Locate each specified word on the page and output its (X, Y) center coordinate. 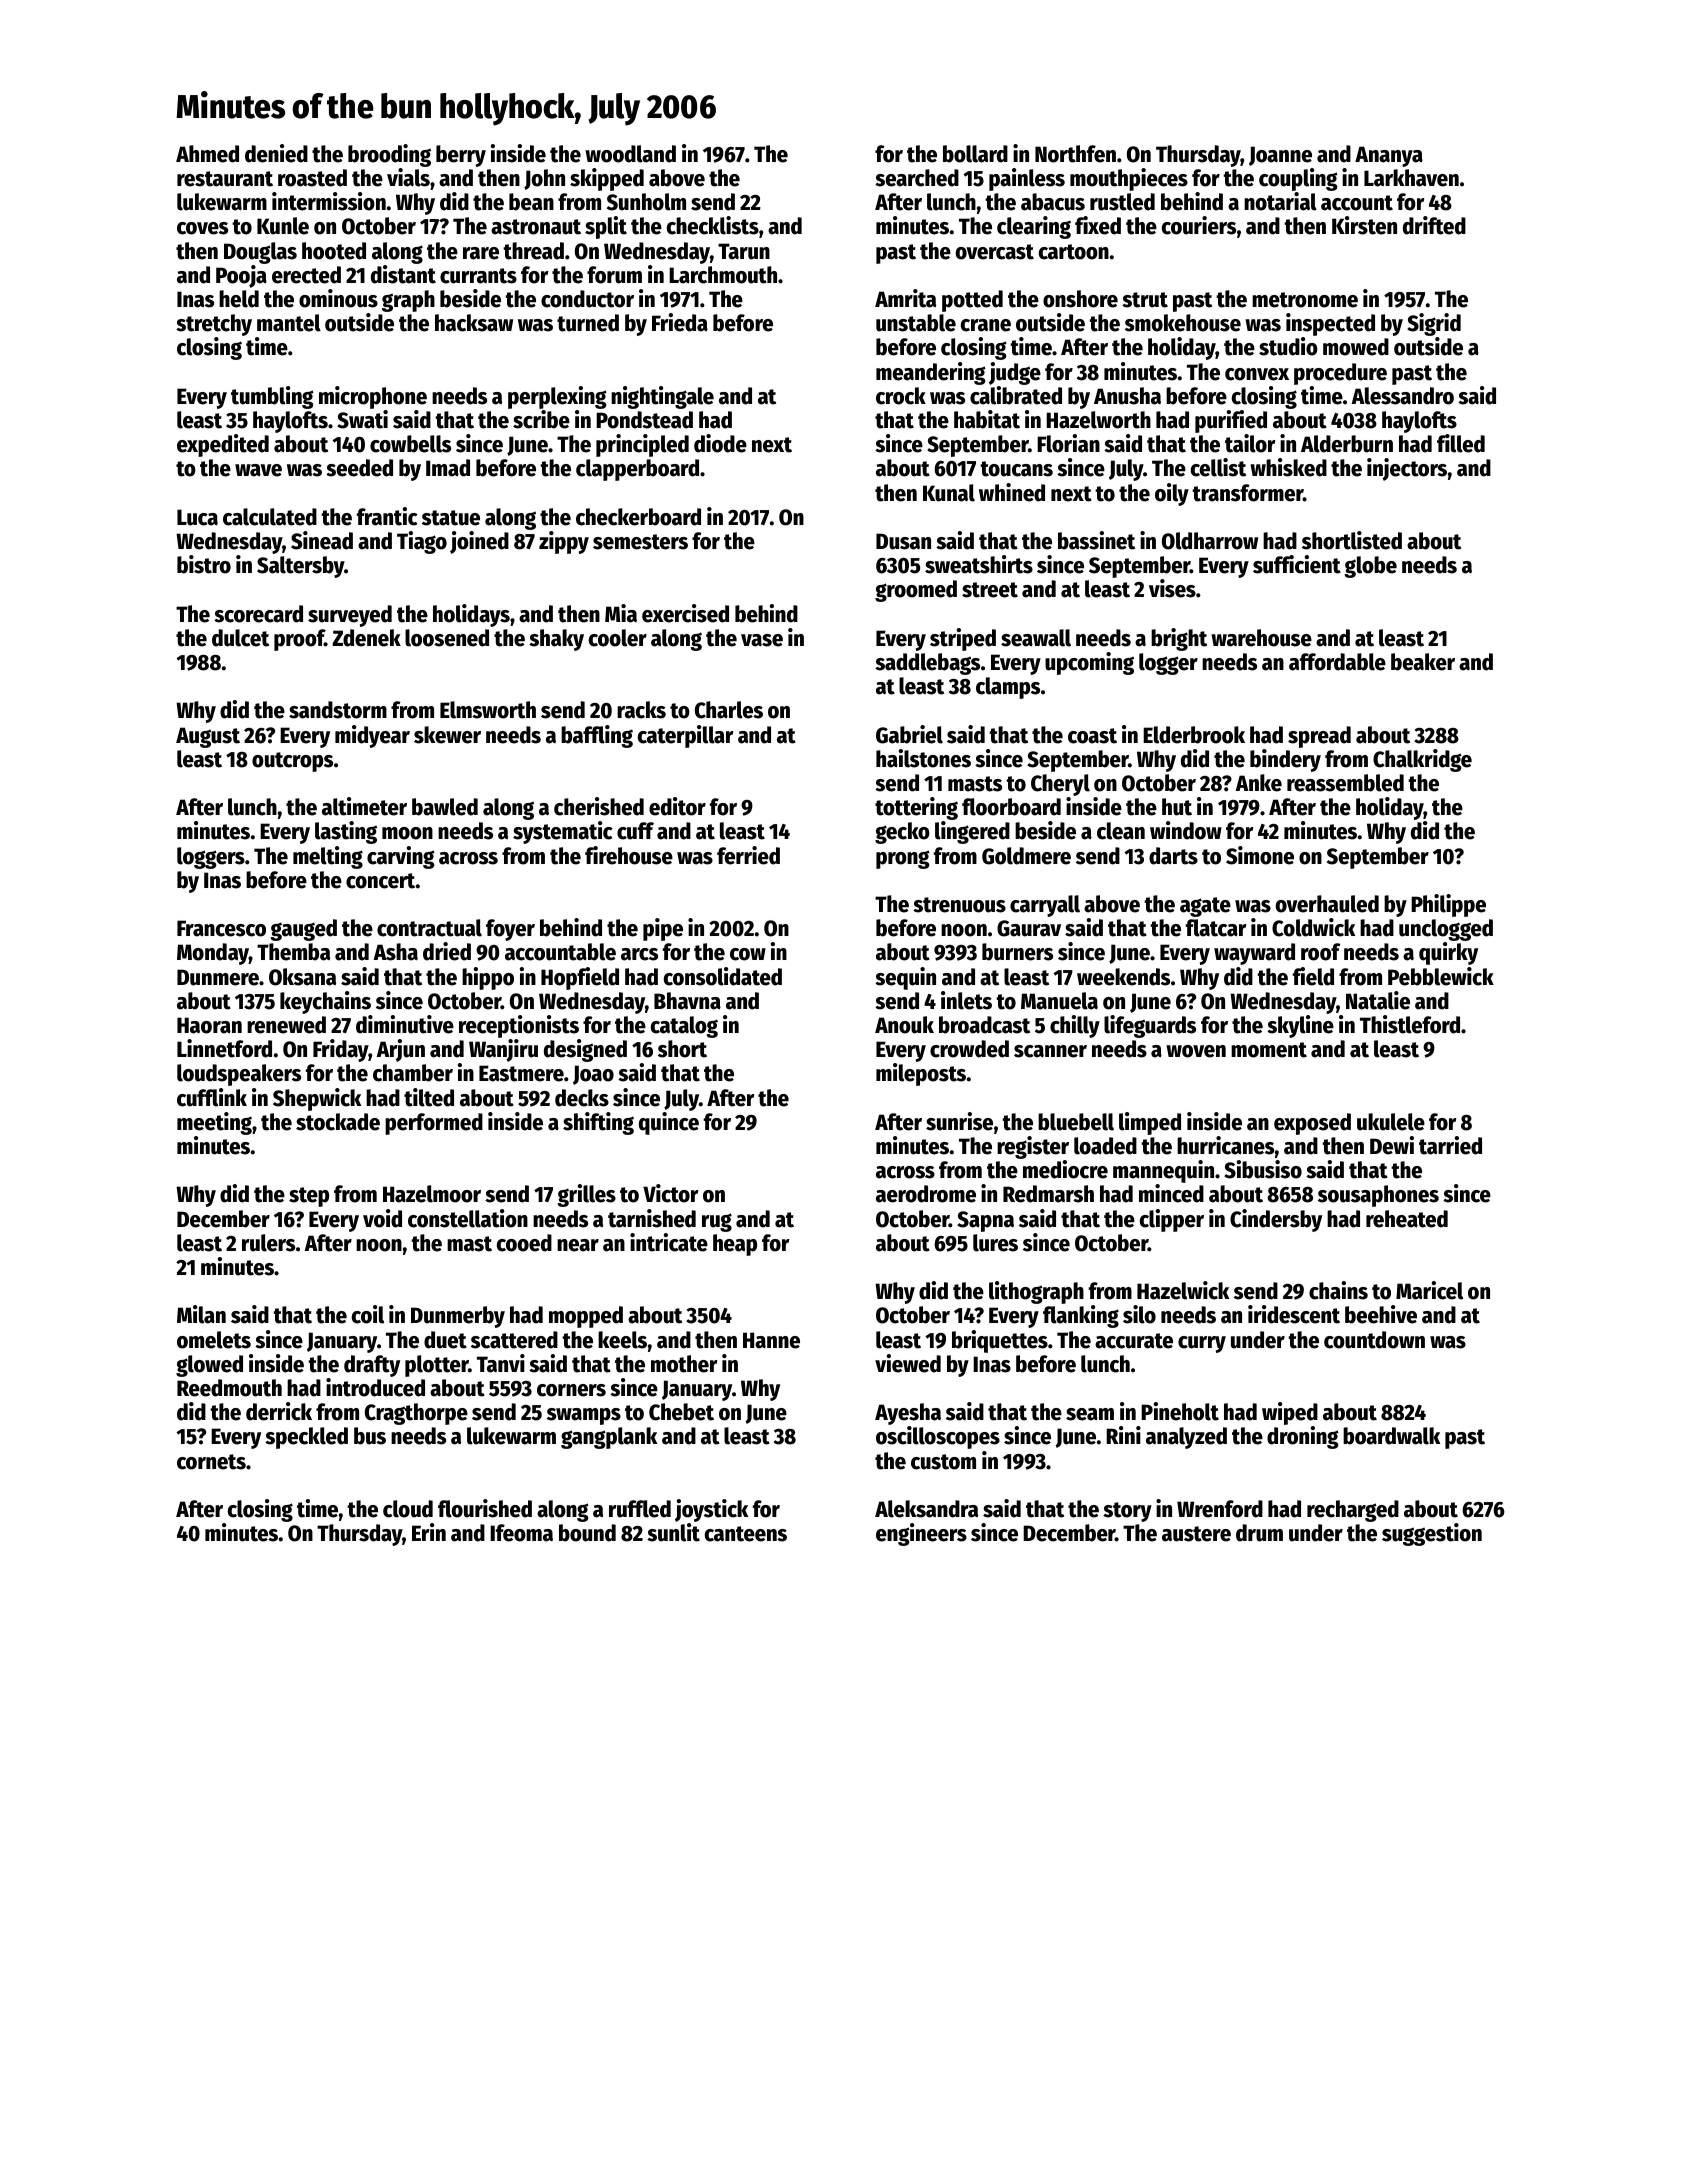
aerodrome (926, 1194)
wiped (1290, 1413)
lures (995, 1243)
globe (1370, 567)
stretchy (214, 325)
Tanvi (501, 1363)
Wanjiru (503, 1050)
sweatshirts (979, 564)
